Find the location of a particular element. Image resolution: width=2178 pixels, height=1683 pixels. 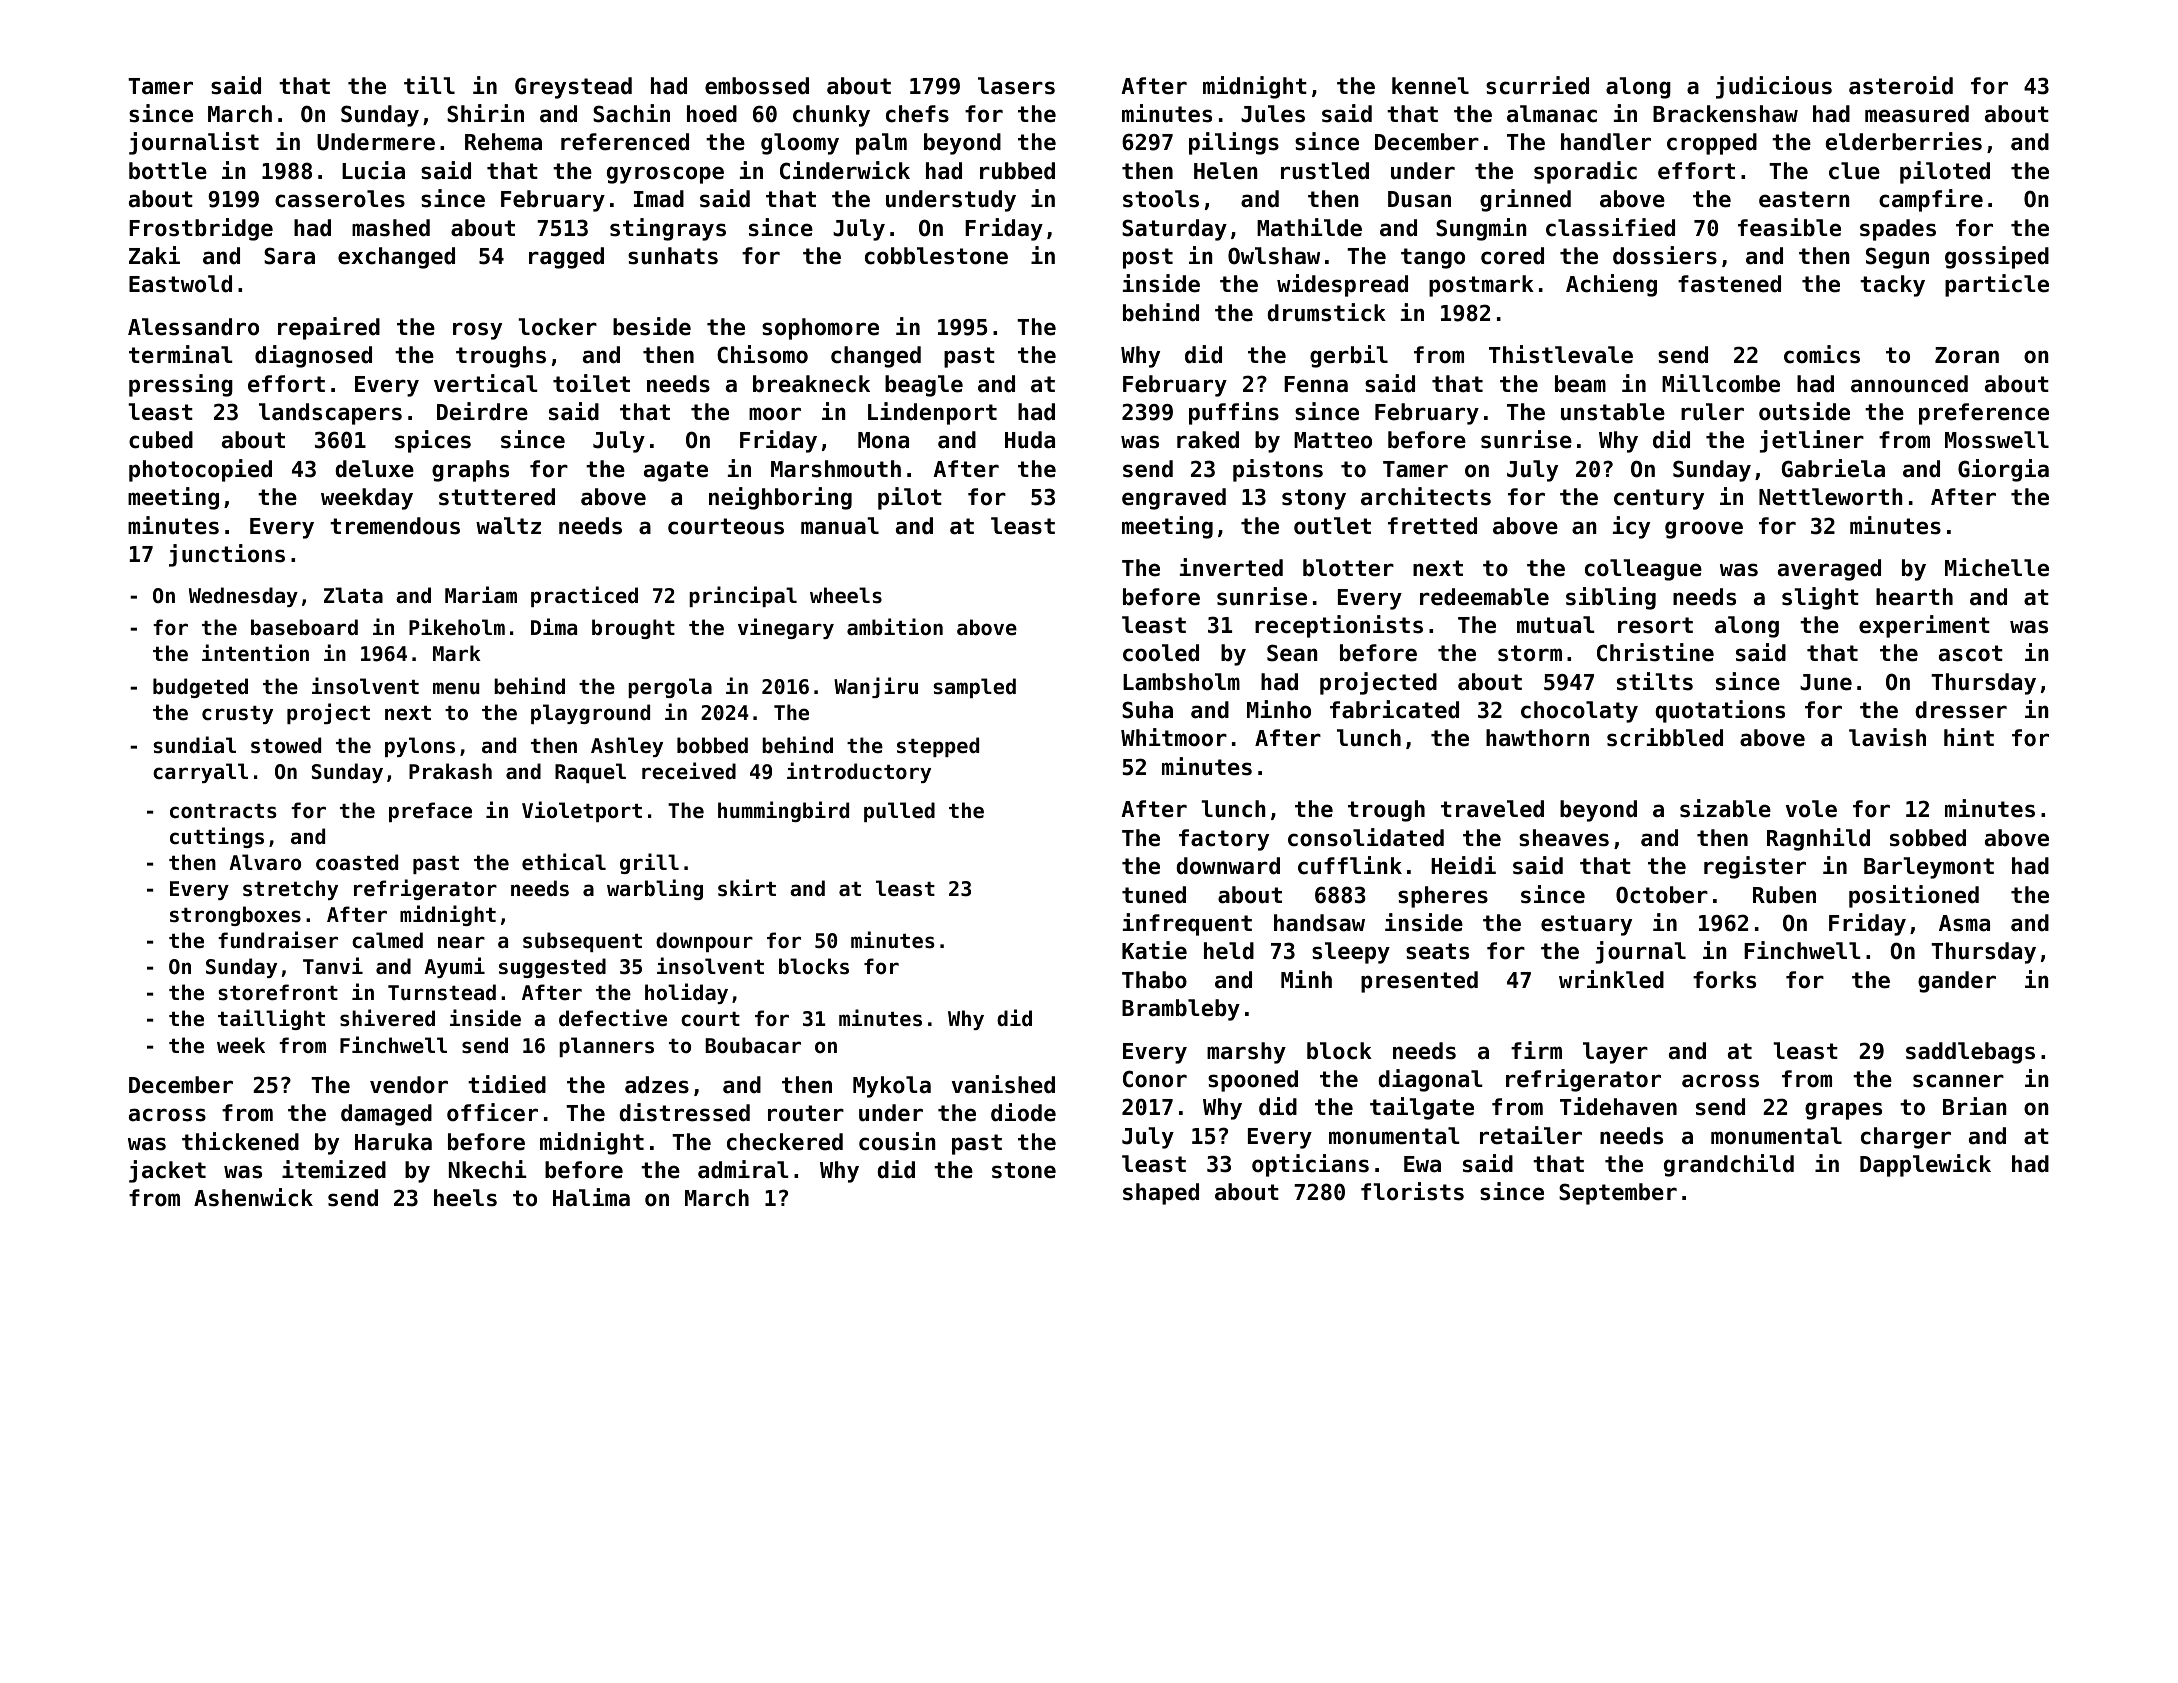

Saturday is located at coordinates (1174, 230).
